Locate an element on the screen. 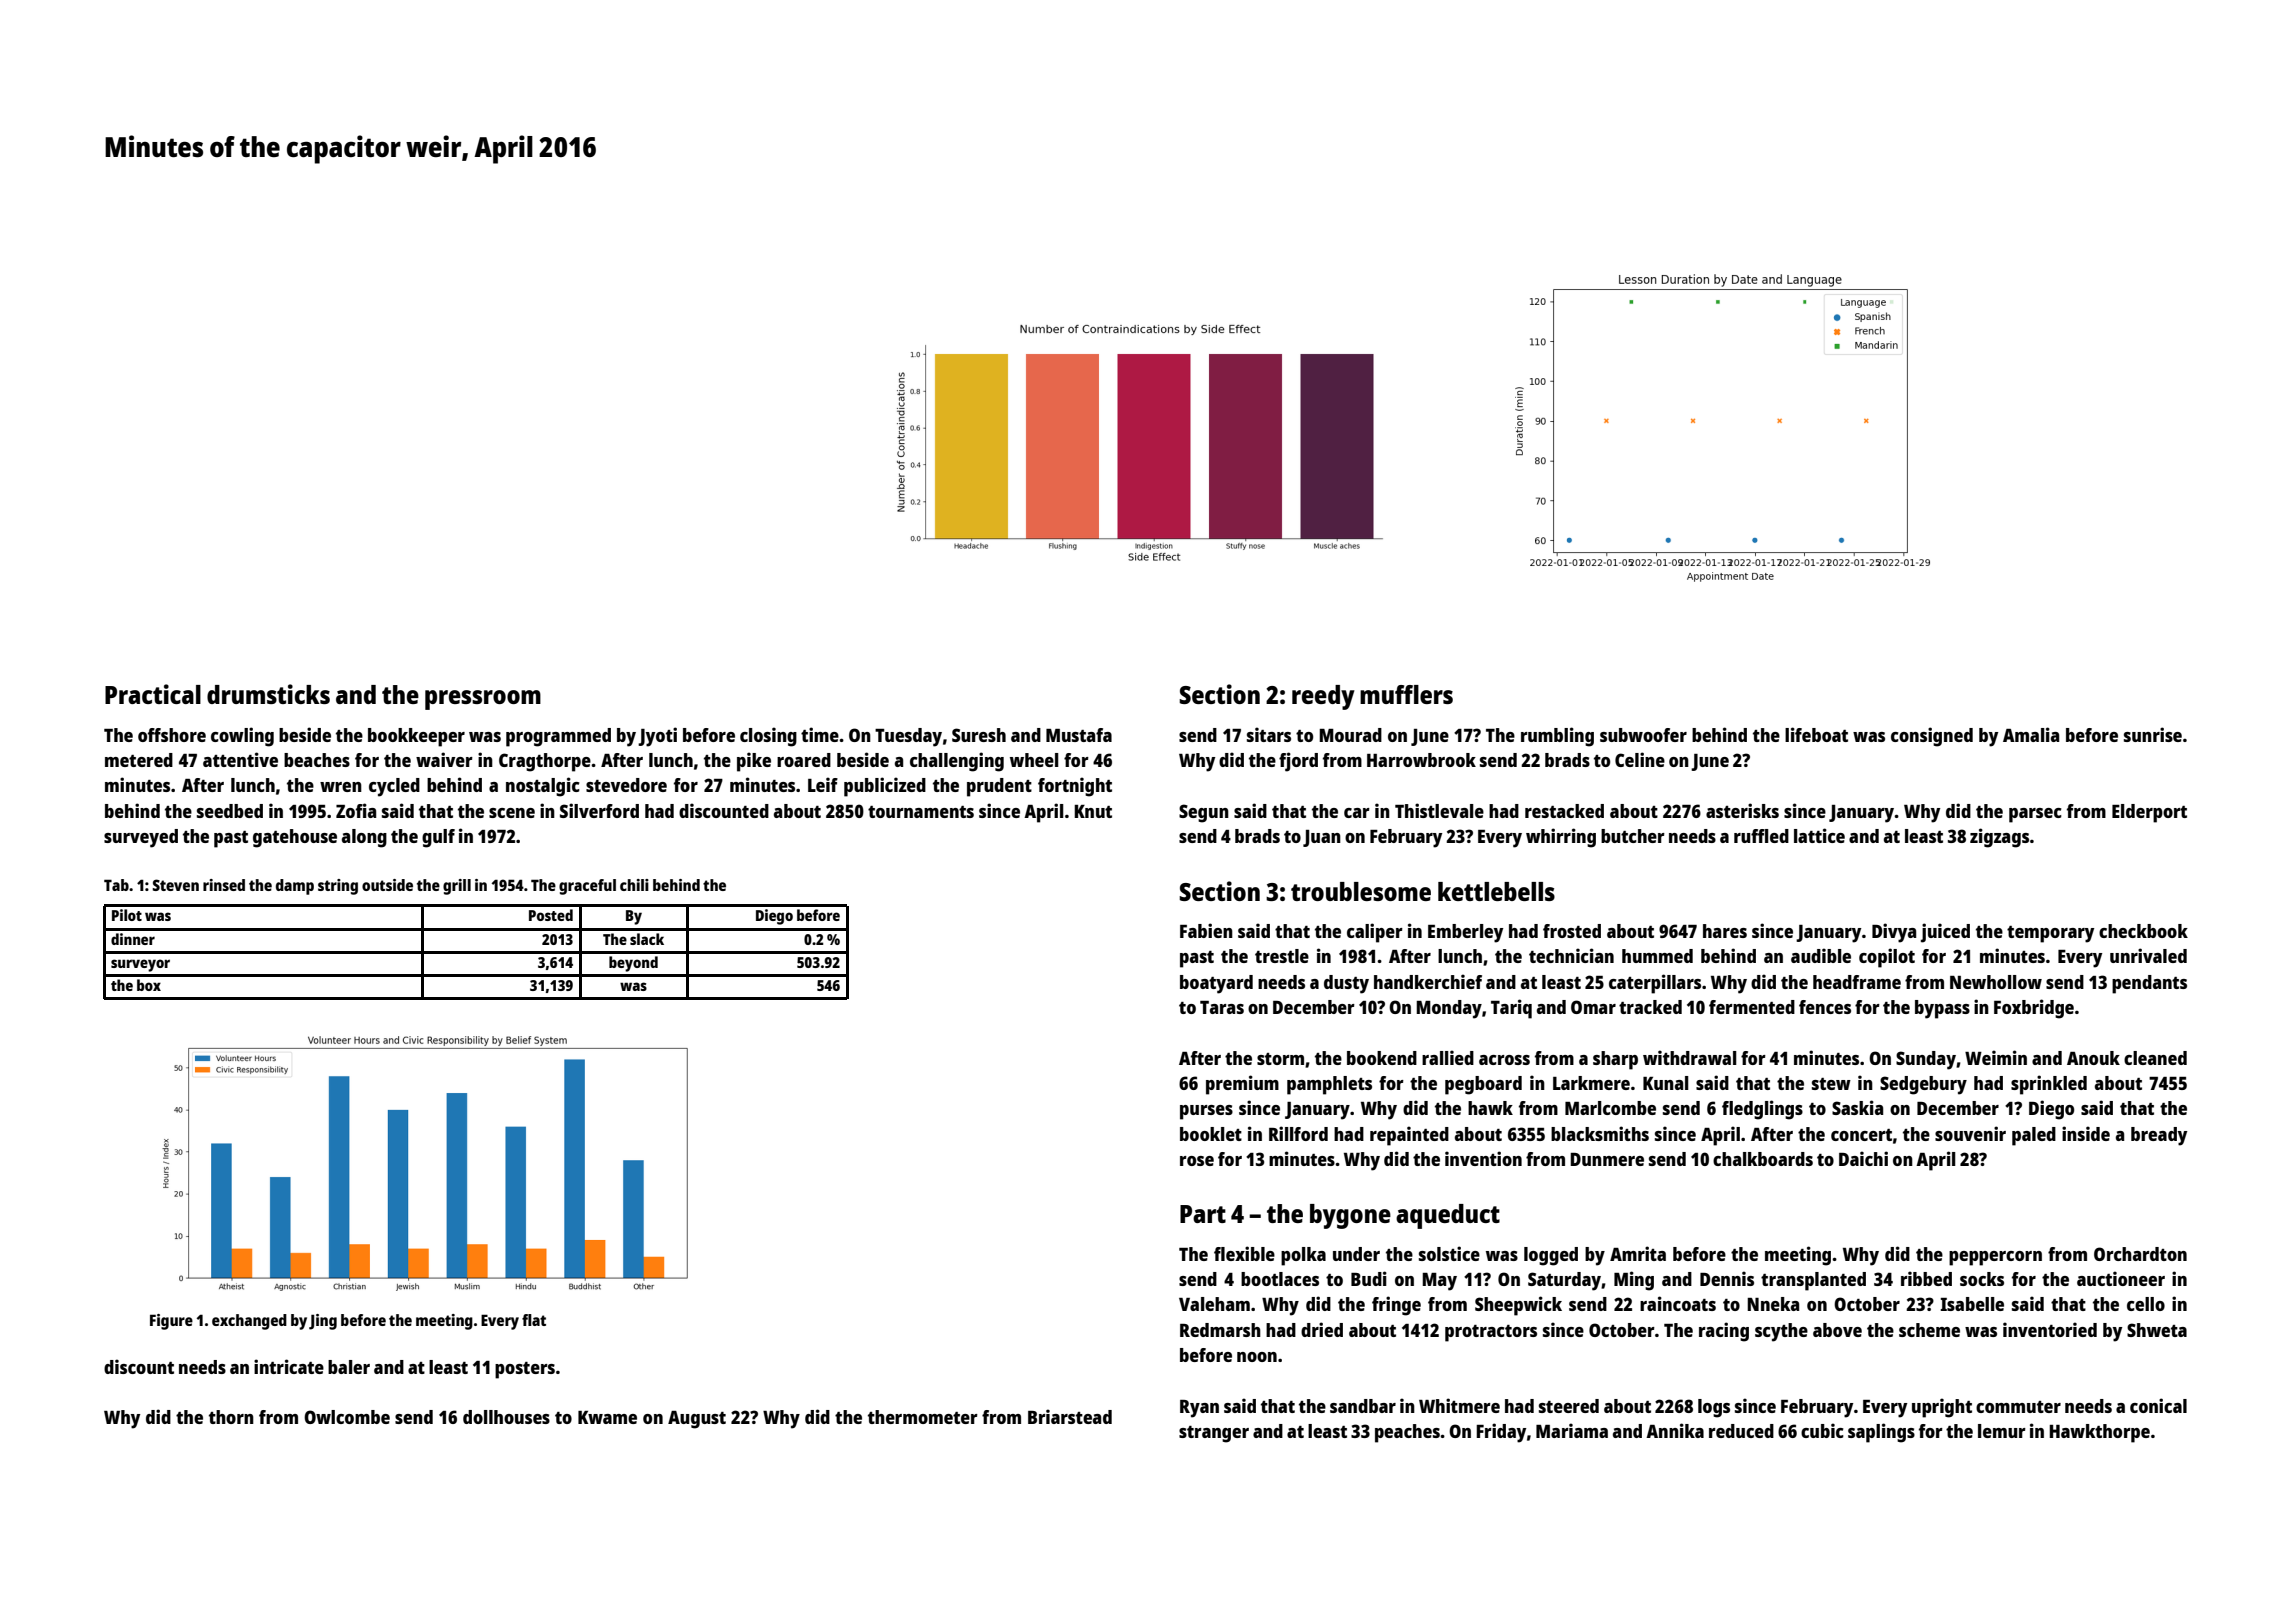 This screenshot has height=1620, width=2292. Omar is located at coordinates (1593, 1007).
